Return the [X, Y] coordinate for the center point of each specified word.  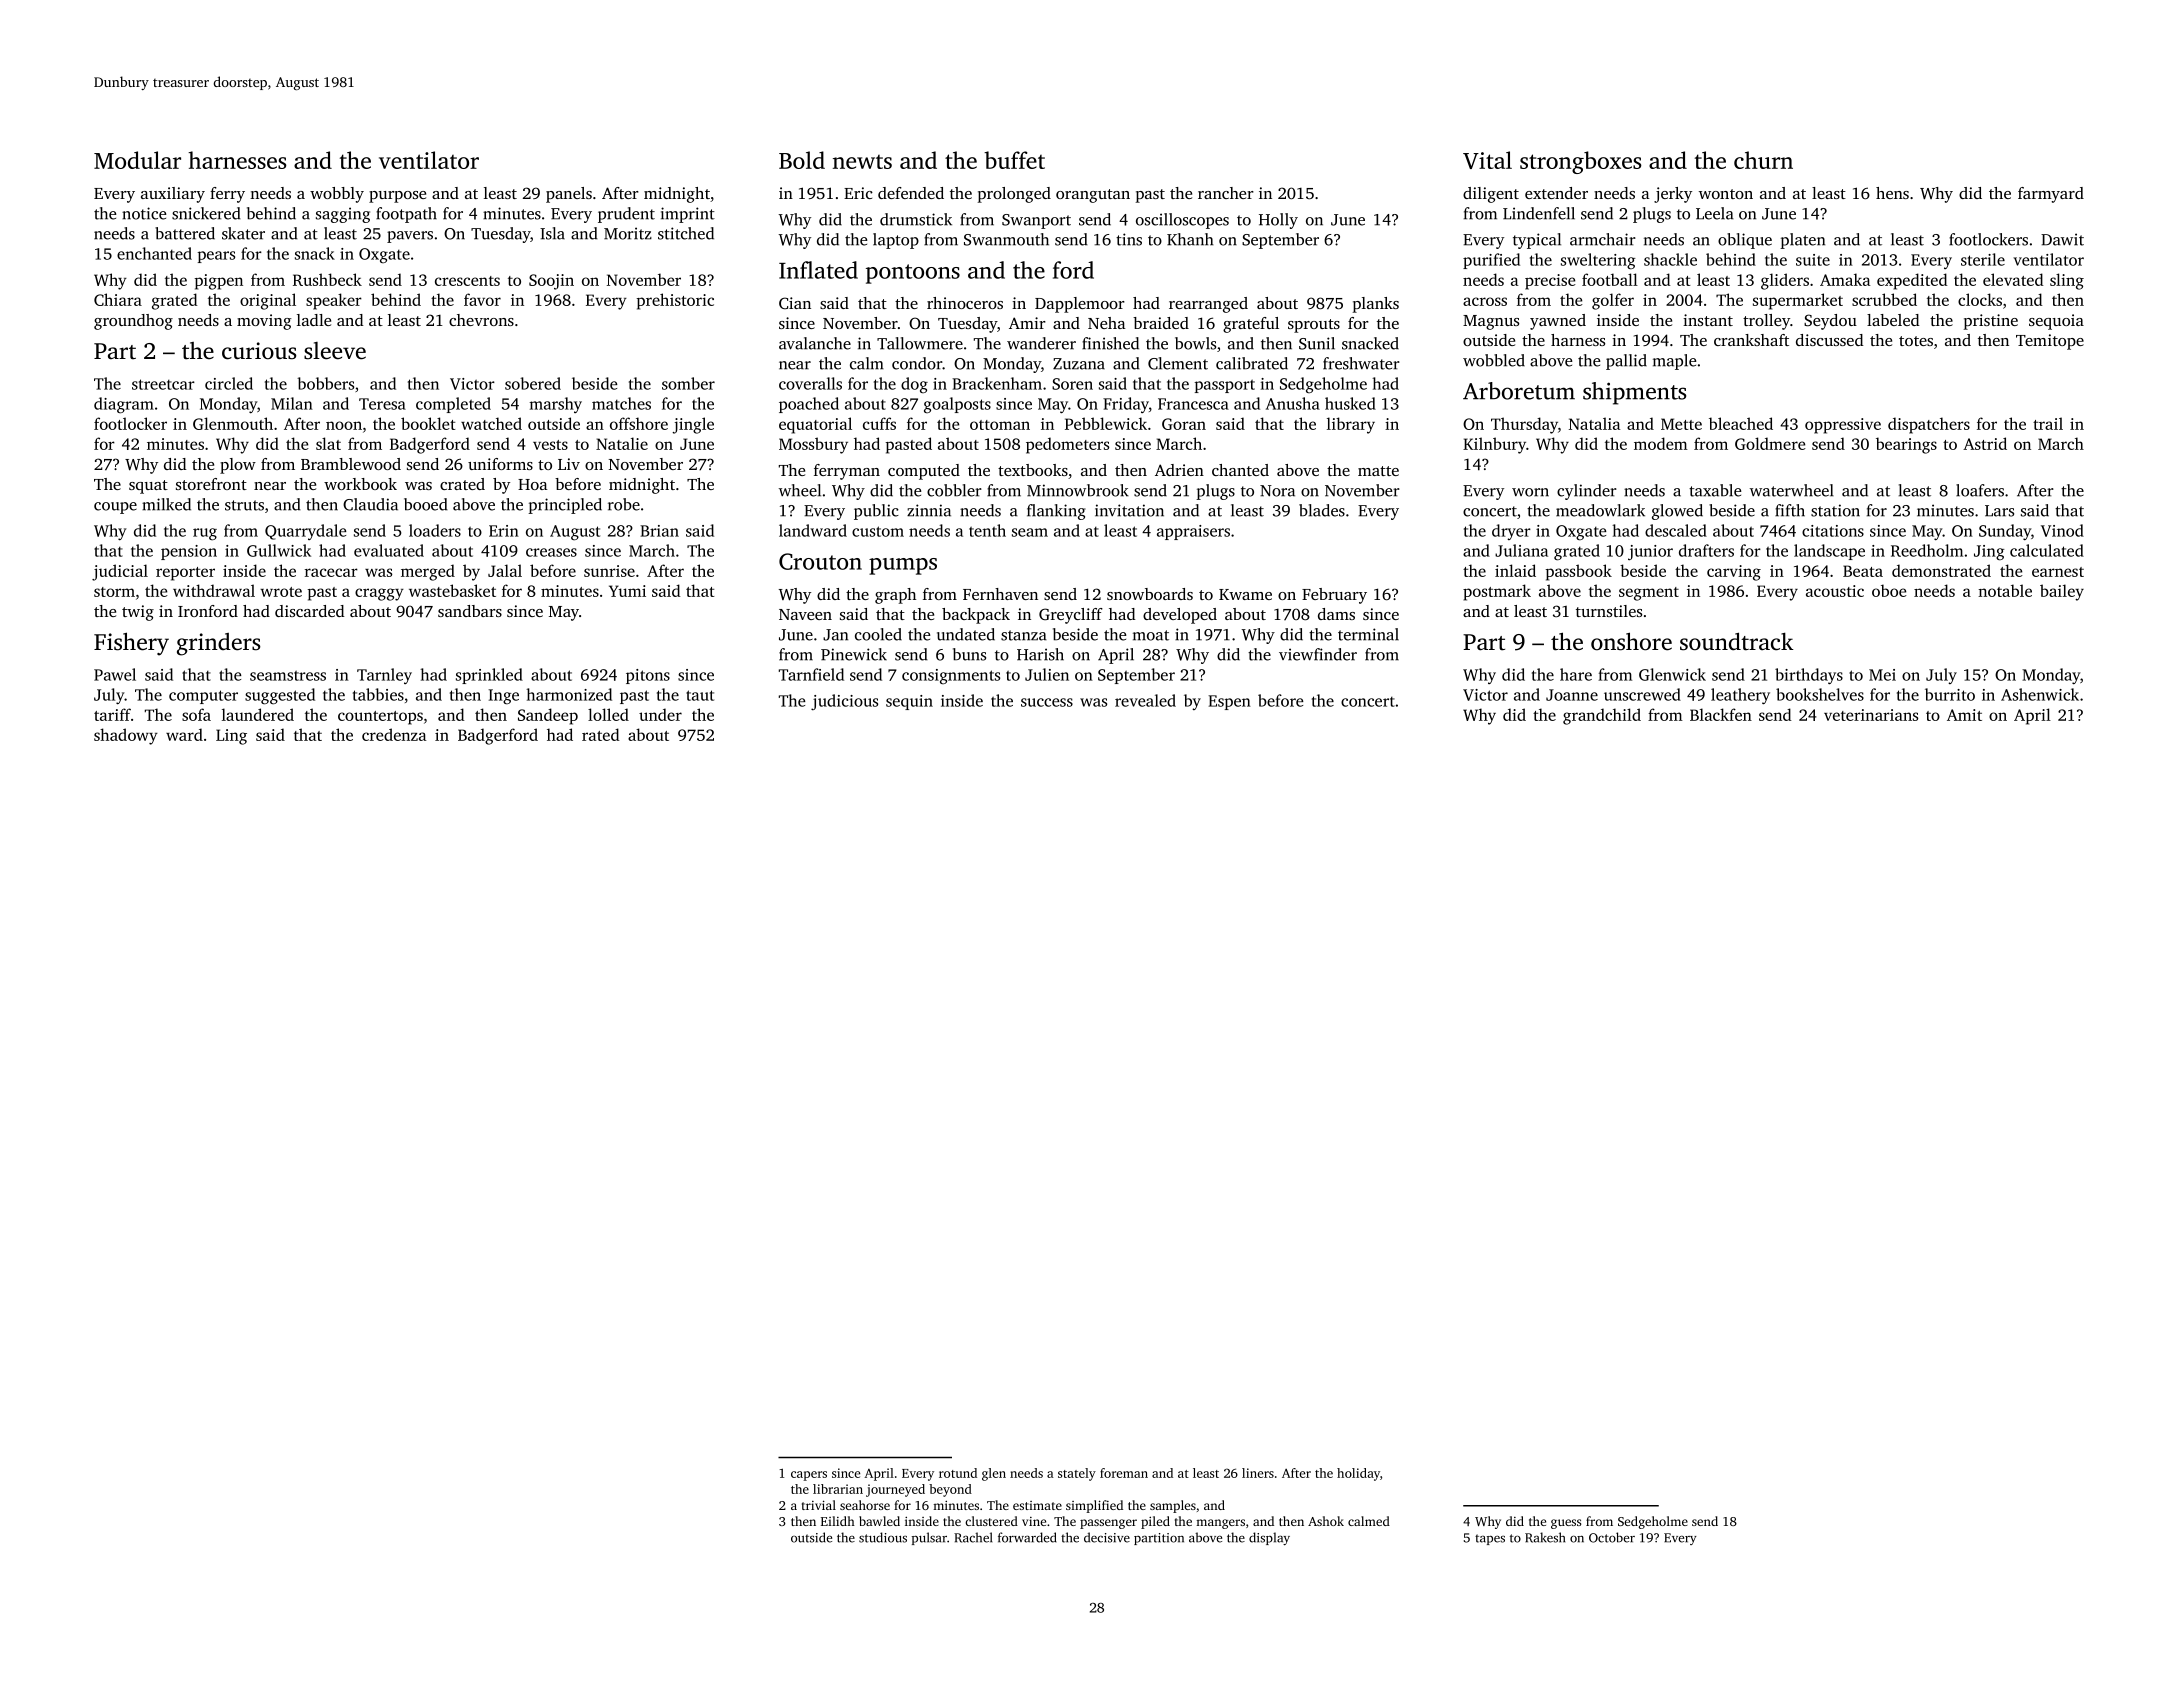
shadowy [126, 736]
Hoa [532, 484]
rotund [958, 1473]
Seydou [1830, 322]
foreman [1124, 1473]
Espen [1229, 702]
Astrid [1985, 443]
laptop [896, 241]
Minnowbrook [1078, 490]
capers [809, 1476]
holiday [1358, 1474]
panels [569, 195]
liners [1258, 1473]
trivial [819, 1505]
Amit [1964, 715]
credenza [394, 734]
